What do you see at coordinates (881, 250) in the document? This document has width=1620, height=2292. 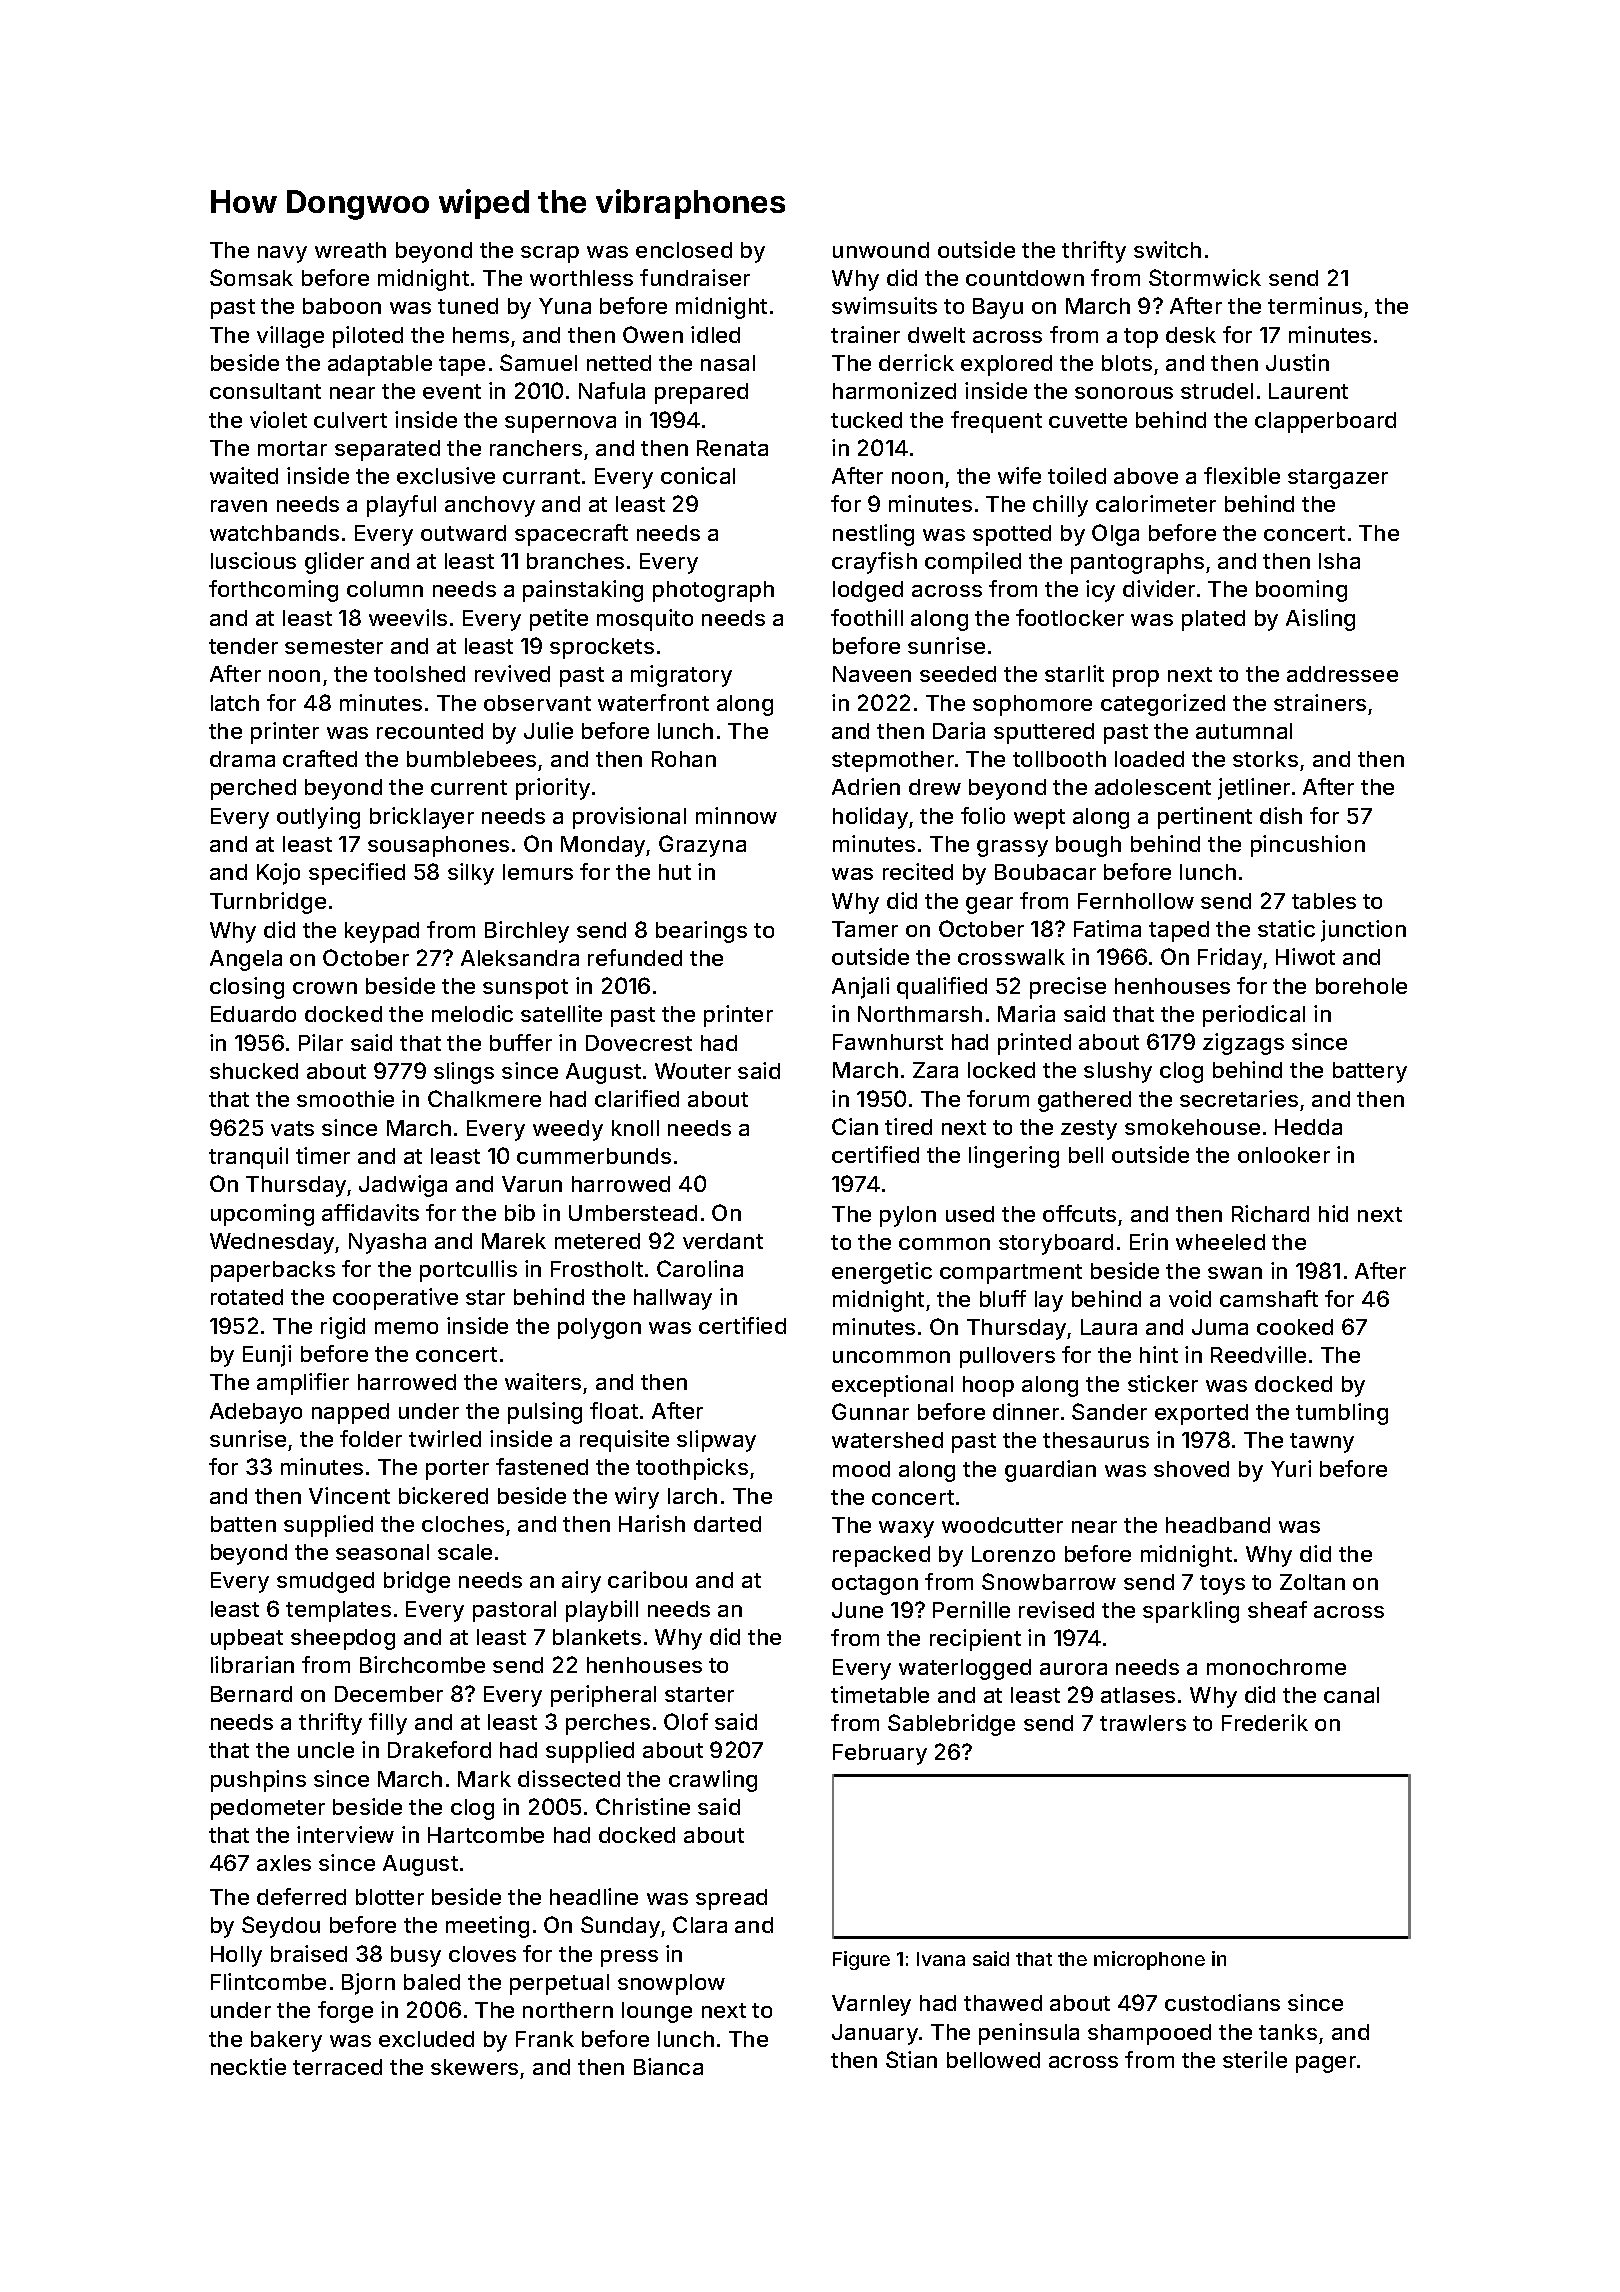 I see `unwound` at bounding box center [881, 250].
